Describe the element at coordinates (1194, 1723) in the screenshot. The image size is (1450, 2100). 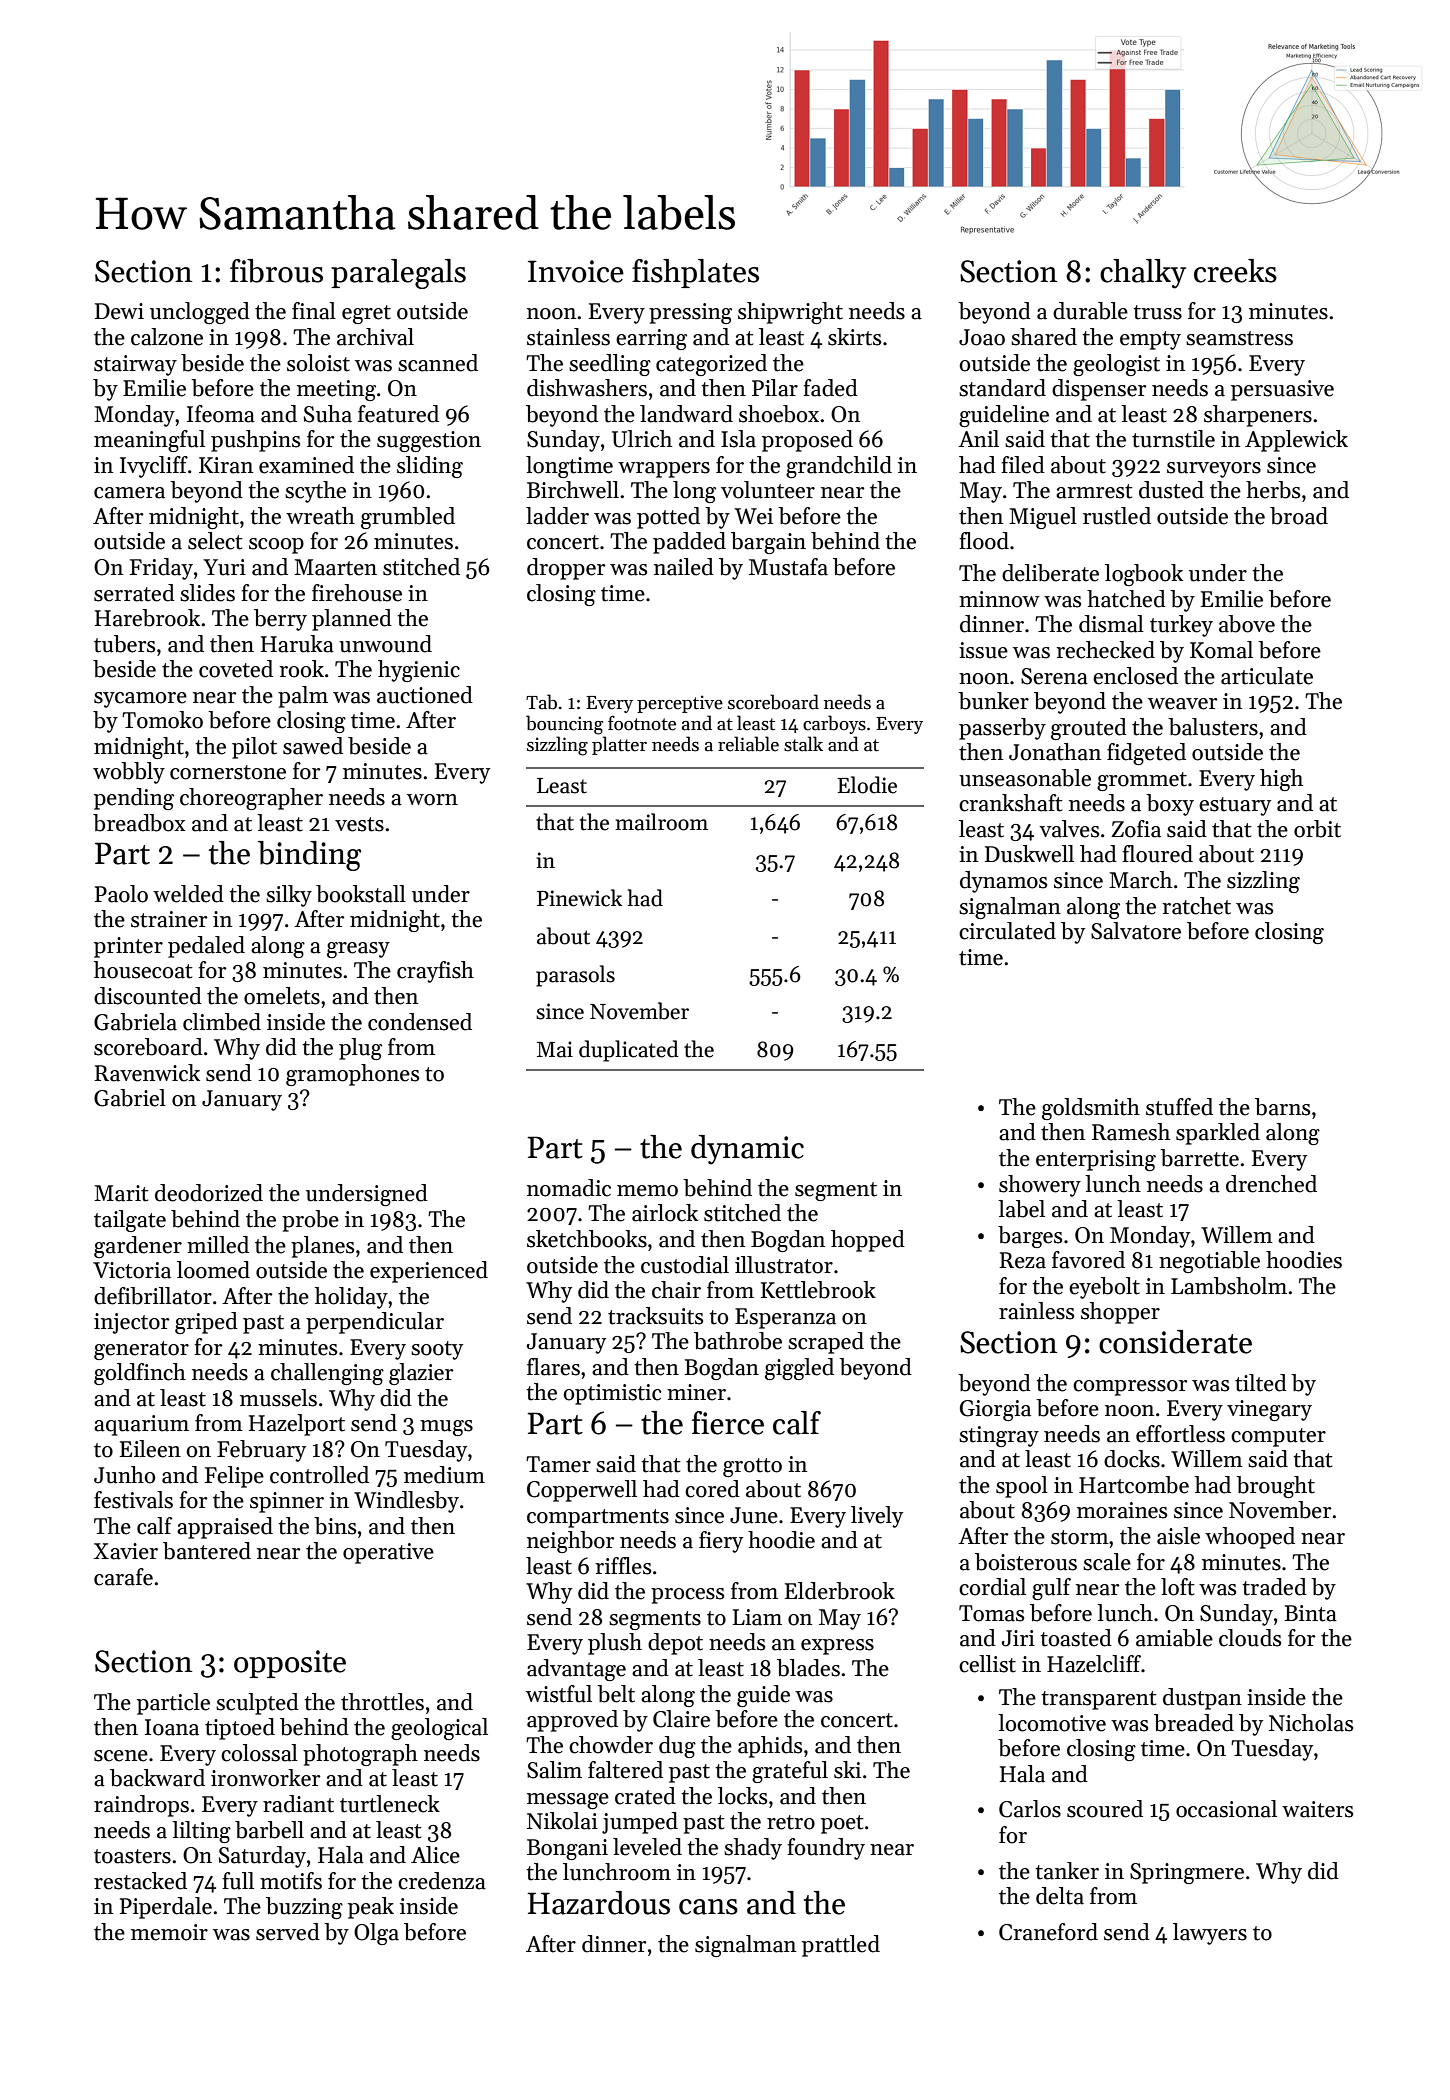
I see `breaded` at that location.
